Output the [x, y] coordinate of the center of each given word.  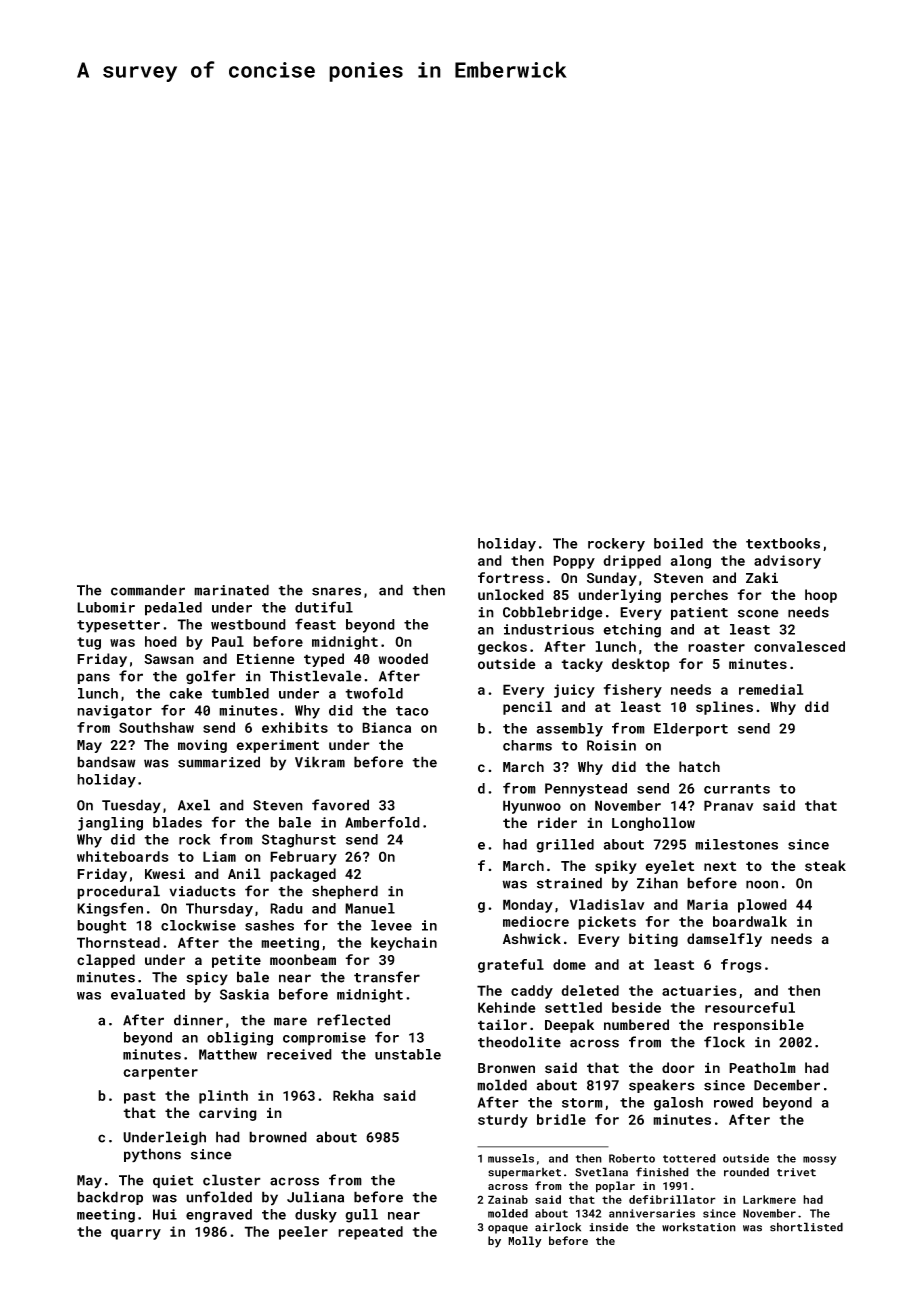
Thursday [219, 910]
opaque [508, 1229]
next [720, 866]
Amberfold [382, 822]
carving [228, 1114]
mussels [511, 1158]
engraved [219, 1216]
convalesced [799, 646]
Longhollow [653, 824]
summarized [219, 762]
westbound [248, 624]
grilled [565, 846]
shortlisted [806, 1227]
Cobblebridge [553, 613]
